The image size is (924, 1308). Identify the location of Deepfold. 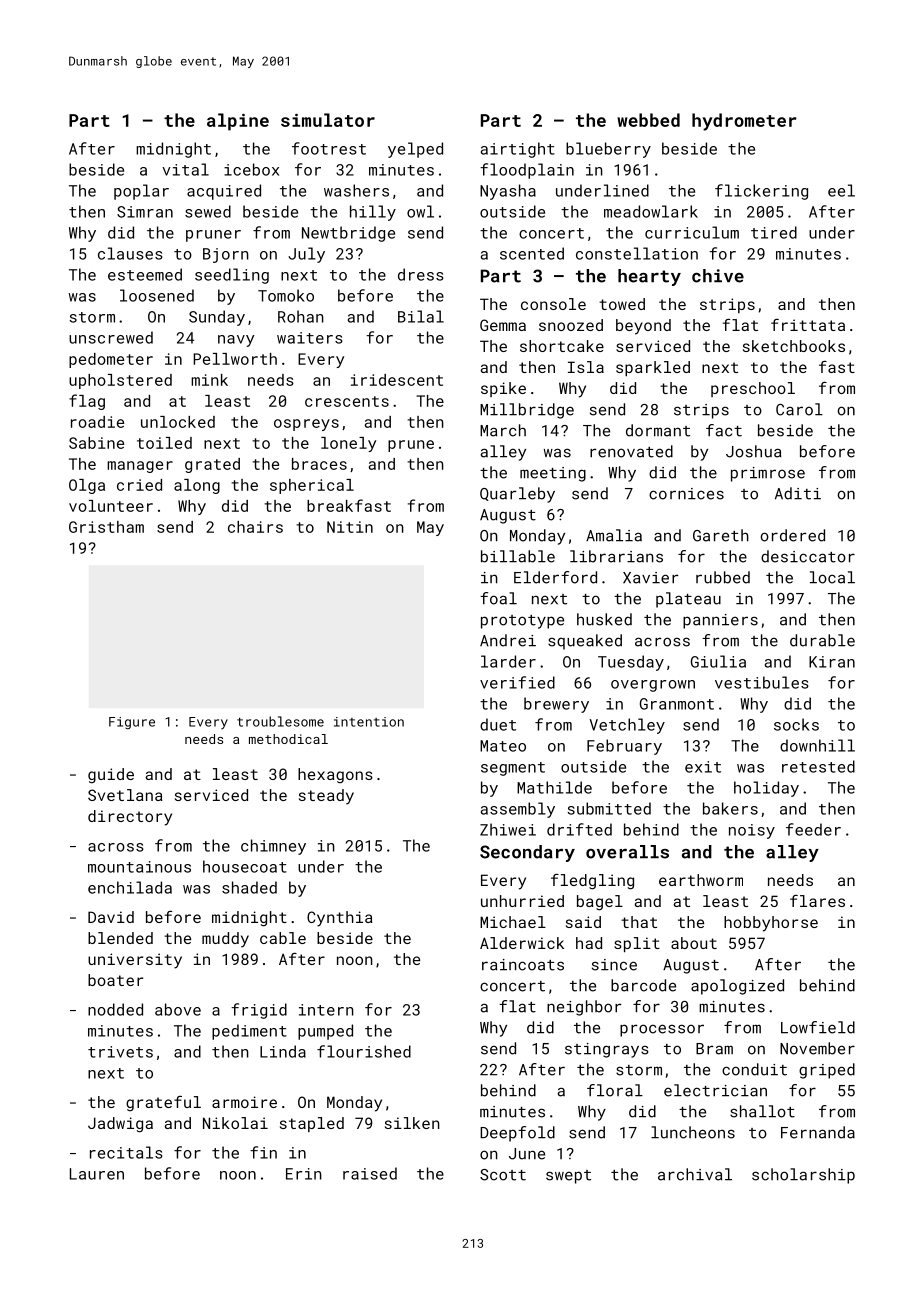
(517, 1134).
